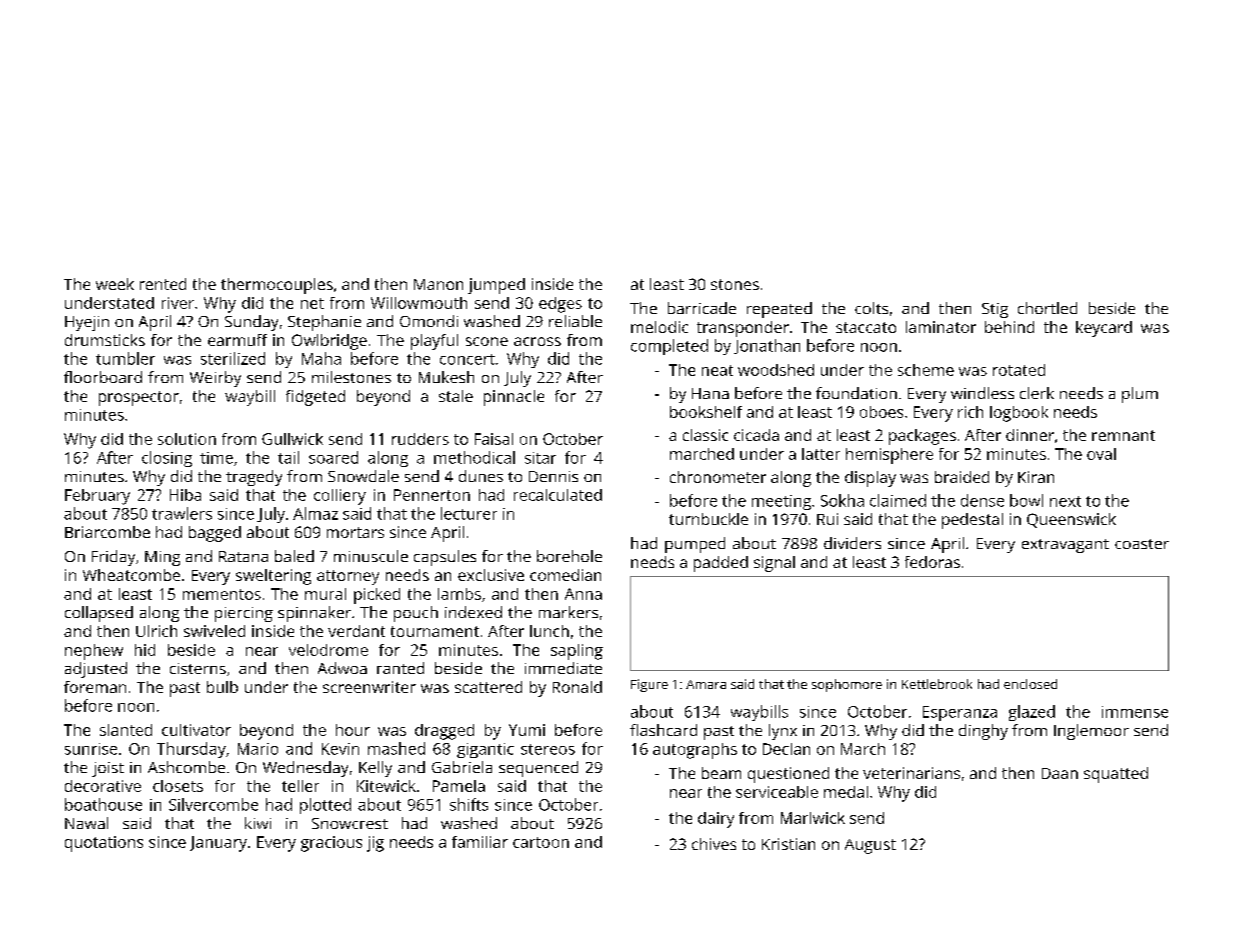  What do you see at coordinates (710, 393) in the page?
I see `Hana` at bounding box center [710, 393].
